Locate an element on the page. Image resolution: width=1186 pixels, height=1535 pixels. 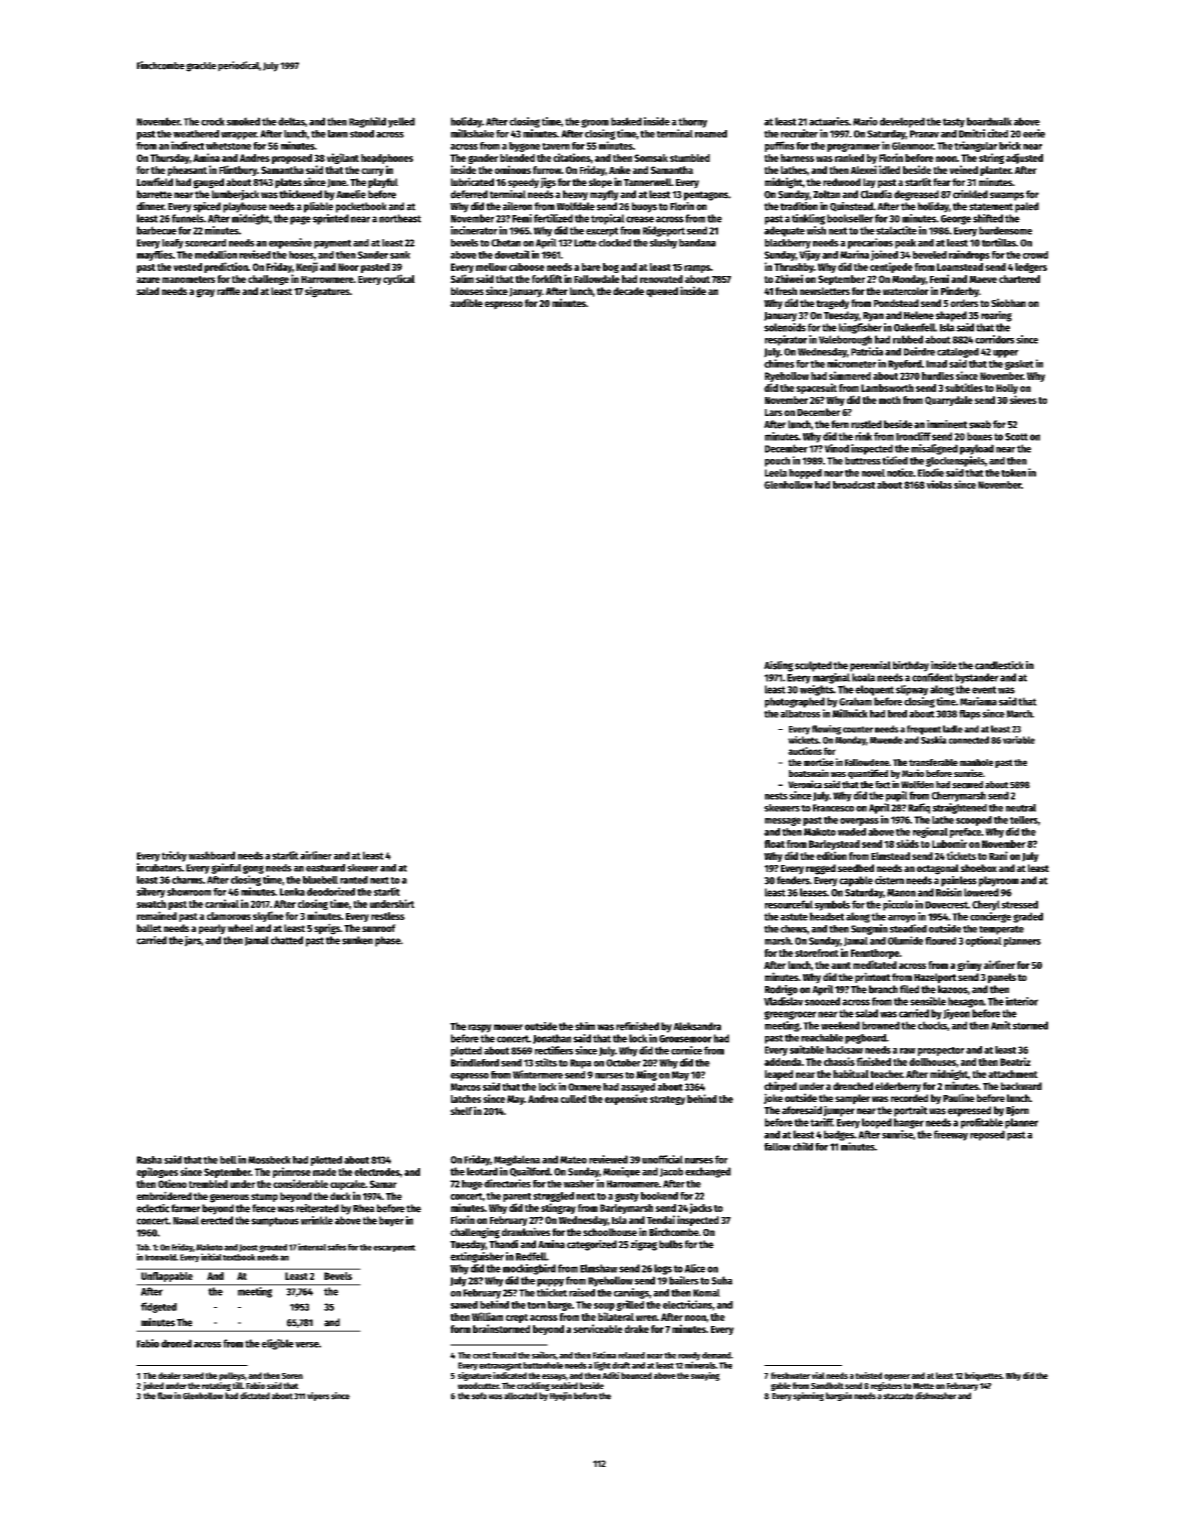
sprigs is located at coordinates (327, 929).
